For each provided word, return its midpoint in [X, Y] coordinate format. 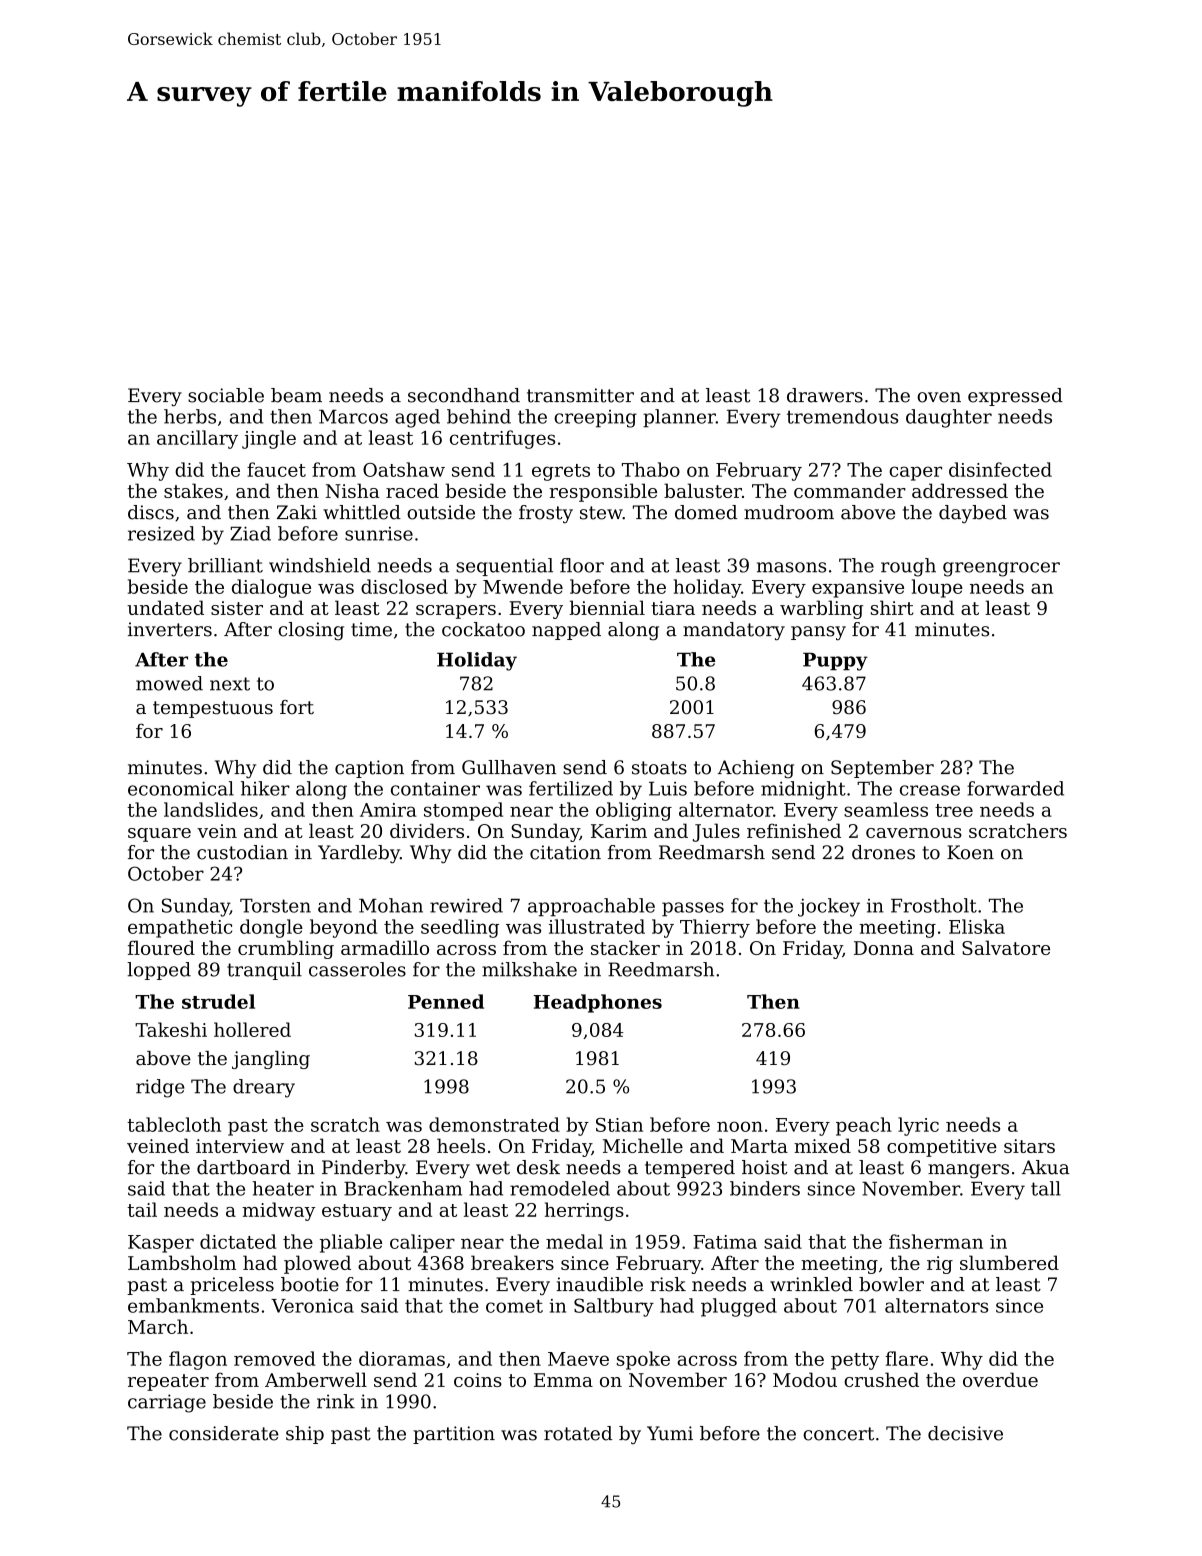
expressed [1015, 397]
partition [454, 1435]
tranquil [264, 971]
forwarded [1015, 788]
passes [693, 909]
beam [296, 395]
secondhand [464, 395]
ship [305, 1435]
